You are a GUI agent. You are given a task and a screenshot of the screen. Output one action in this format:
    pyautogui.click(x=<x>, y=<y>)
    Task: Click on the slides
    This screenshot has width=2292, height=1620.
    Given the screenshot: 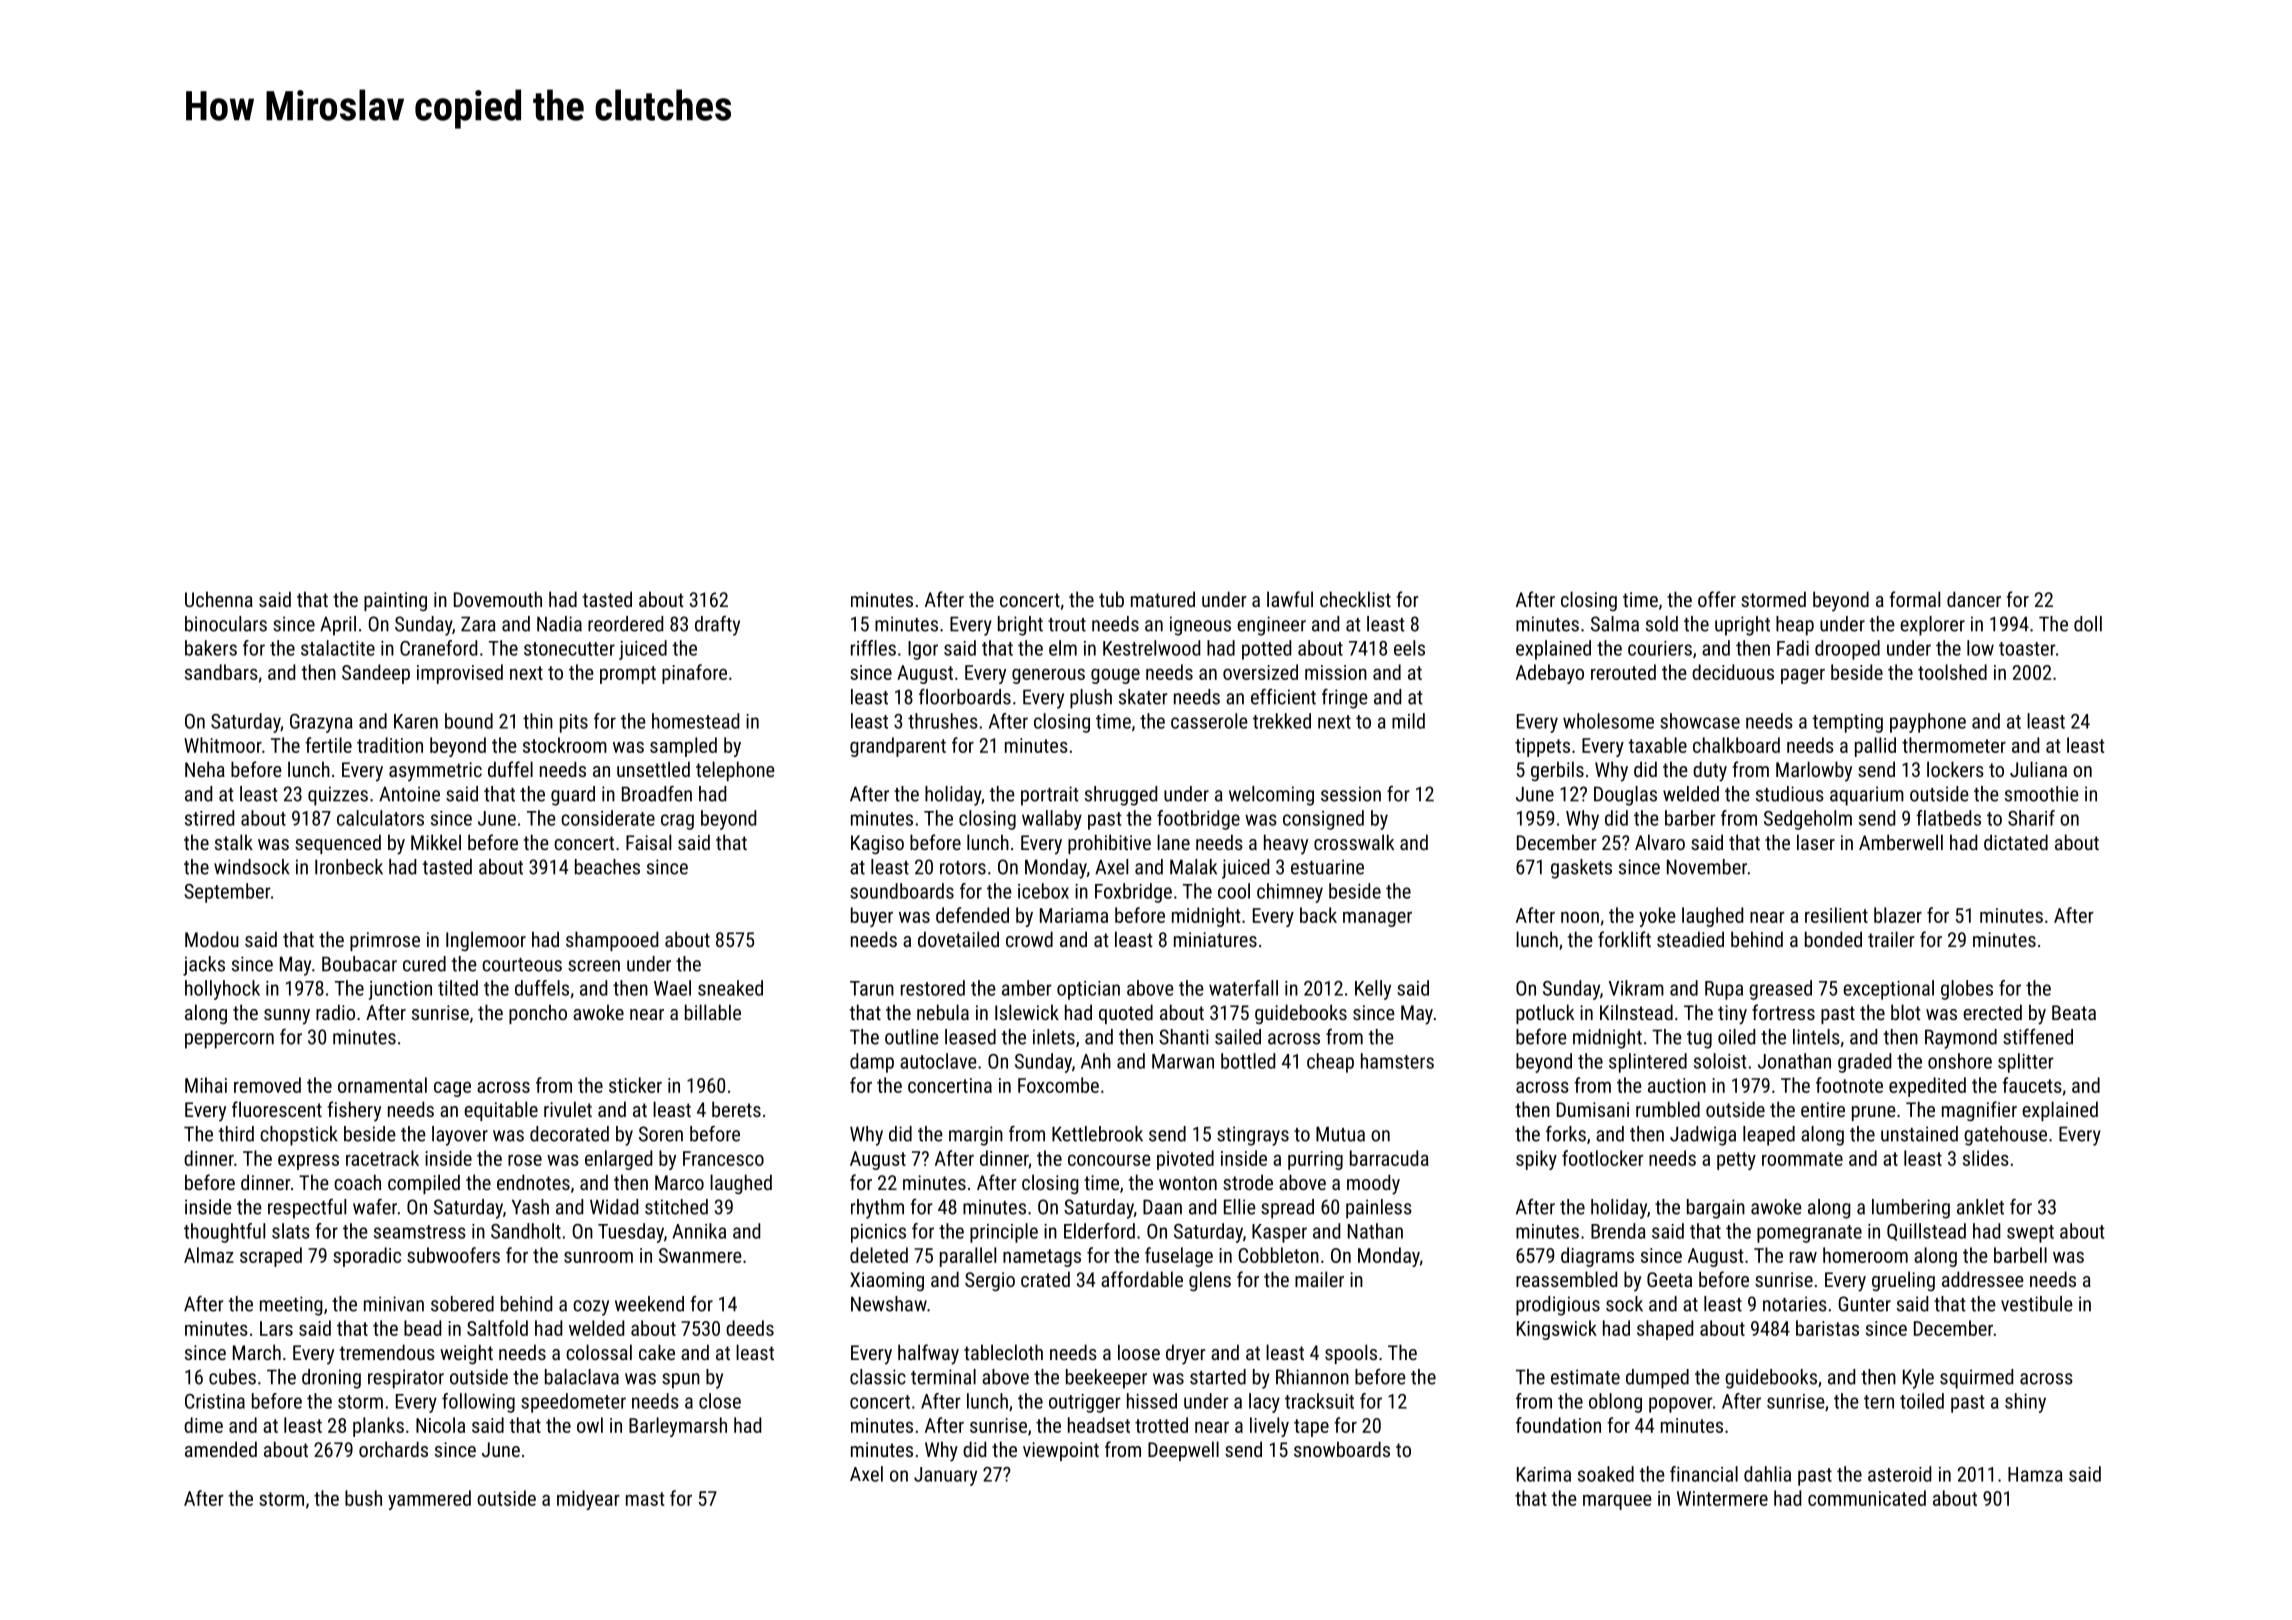 What is the action you would take?
    pyautogui.click(x=1986, y=1158)
